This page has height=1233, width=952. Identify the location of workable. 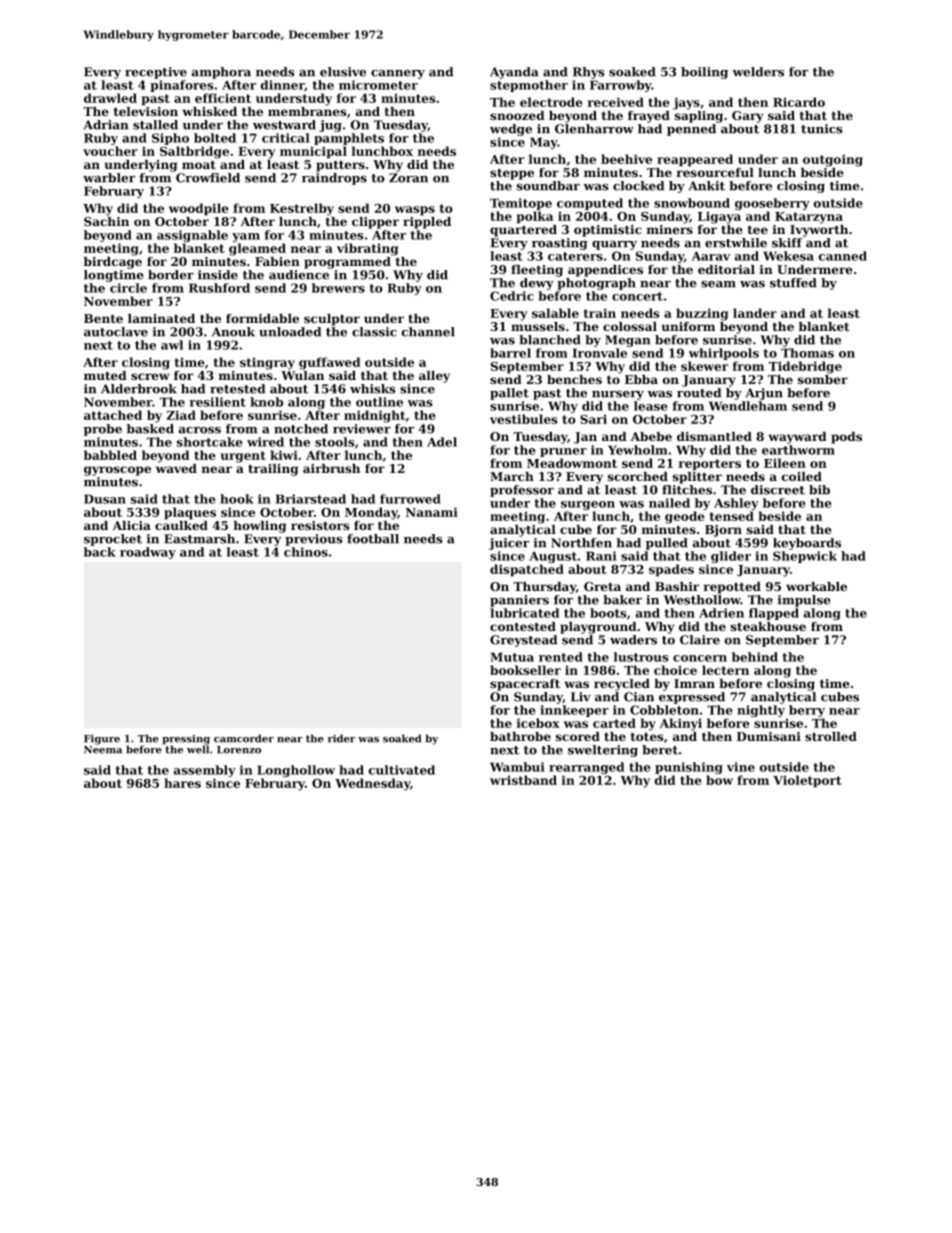
(816, 586).
